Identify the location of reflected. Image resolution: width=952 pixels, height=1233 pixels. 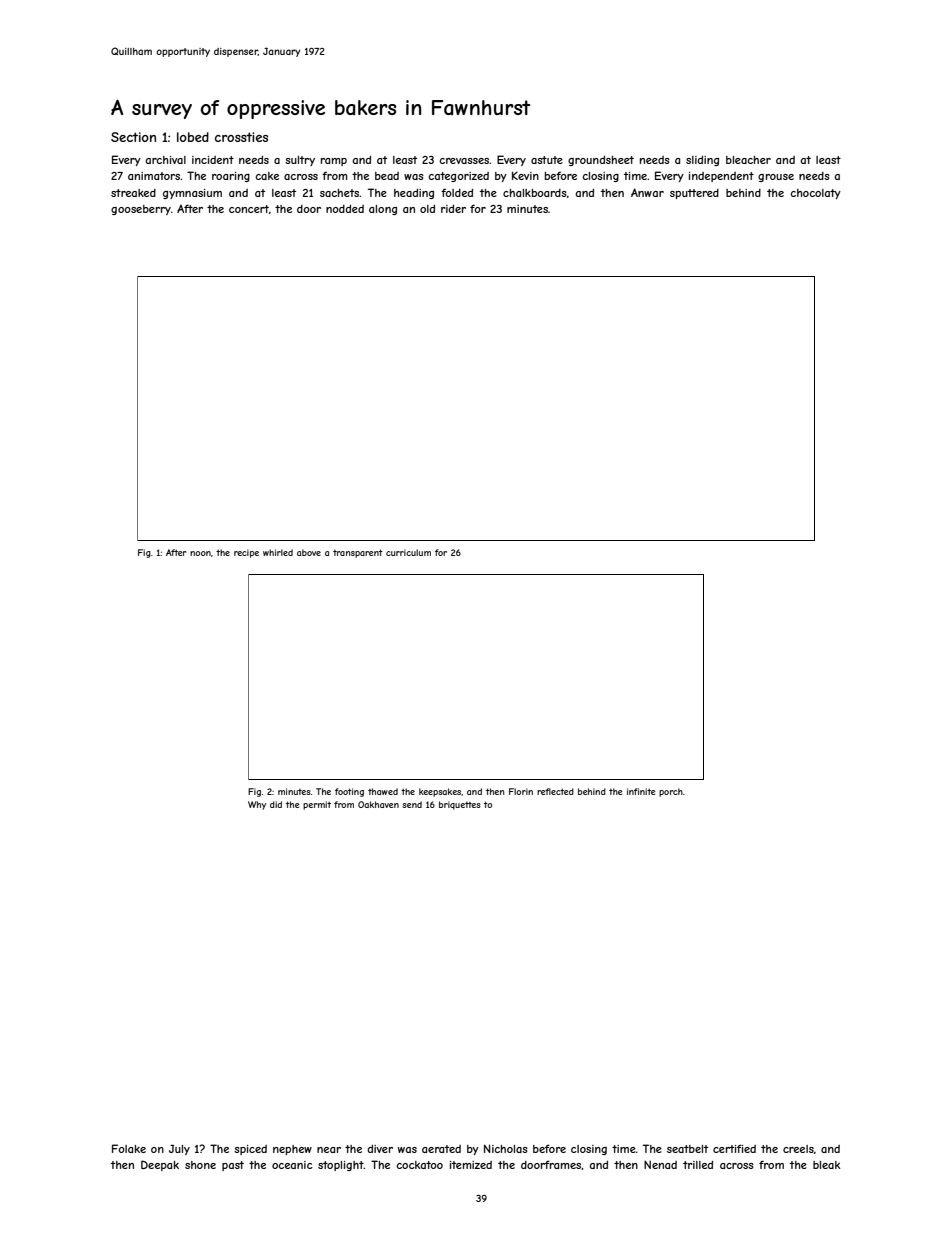
(555, 791).
